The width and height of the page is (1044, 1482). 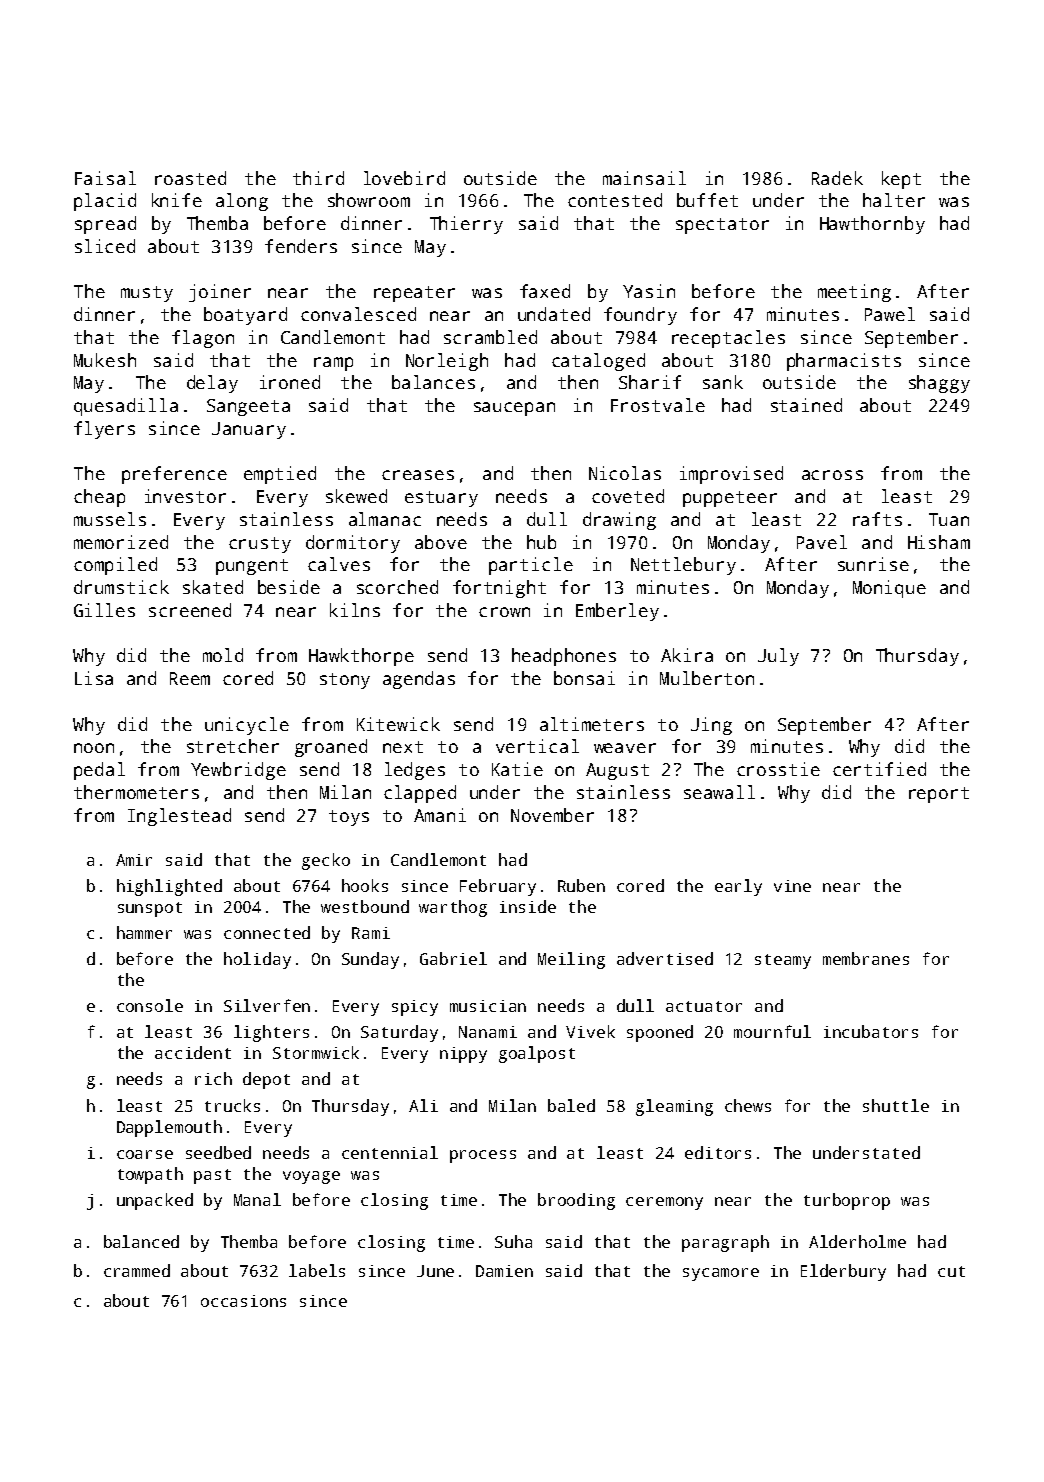 I want to click on coveted, so click(x=628, y=496).
